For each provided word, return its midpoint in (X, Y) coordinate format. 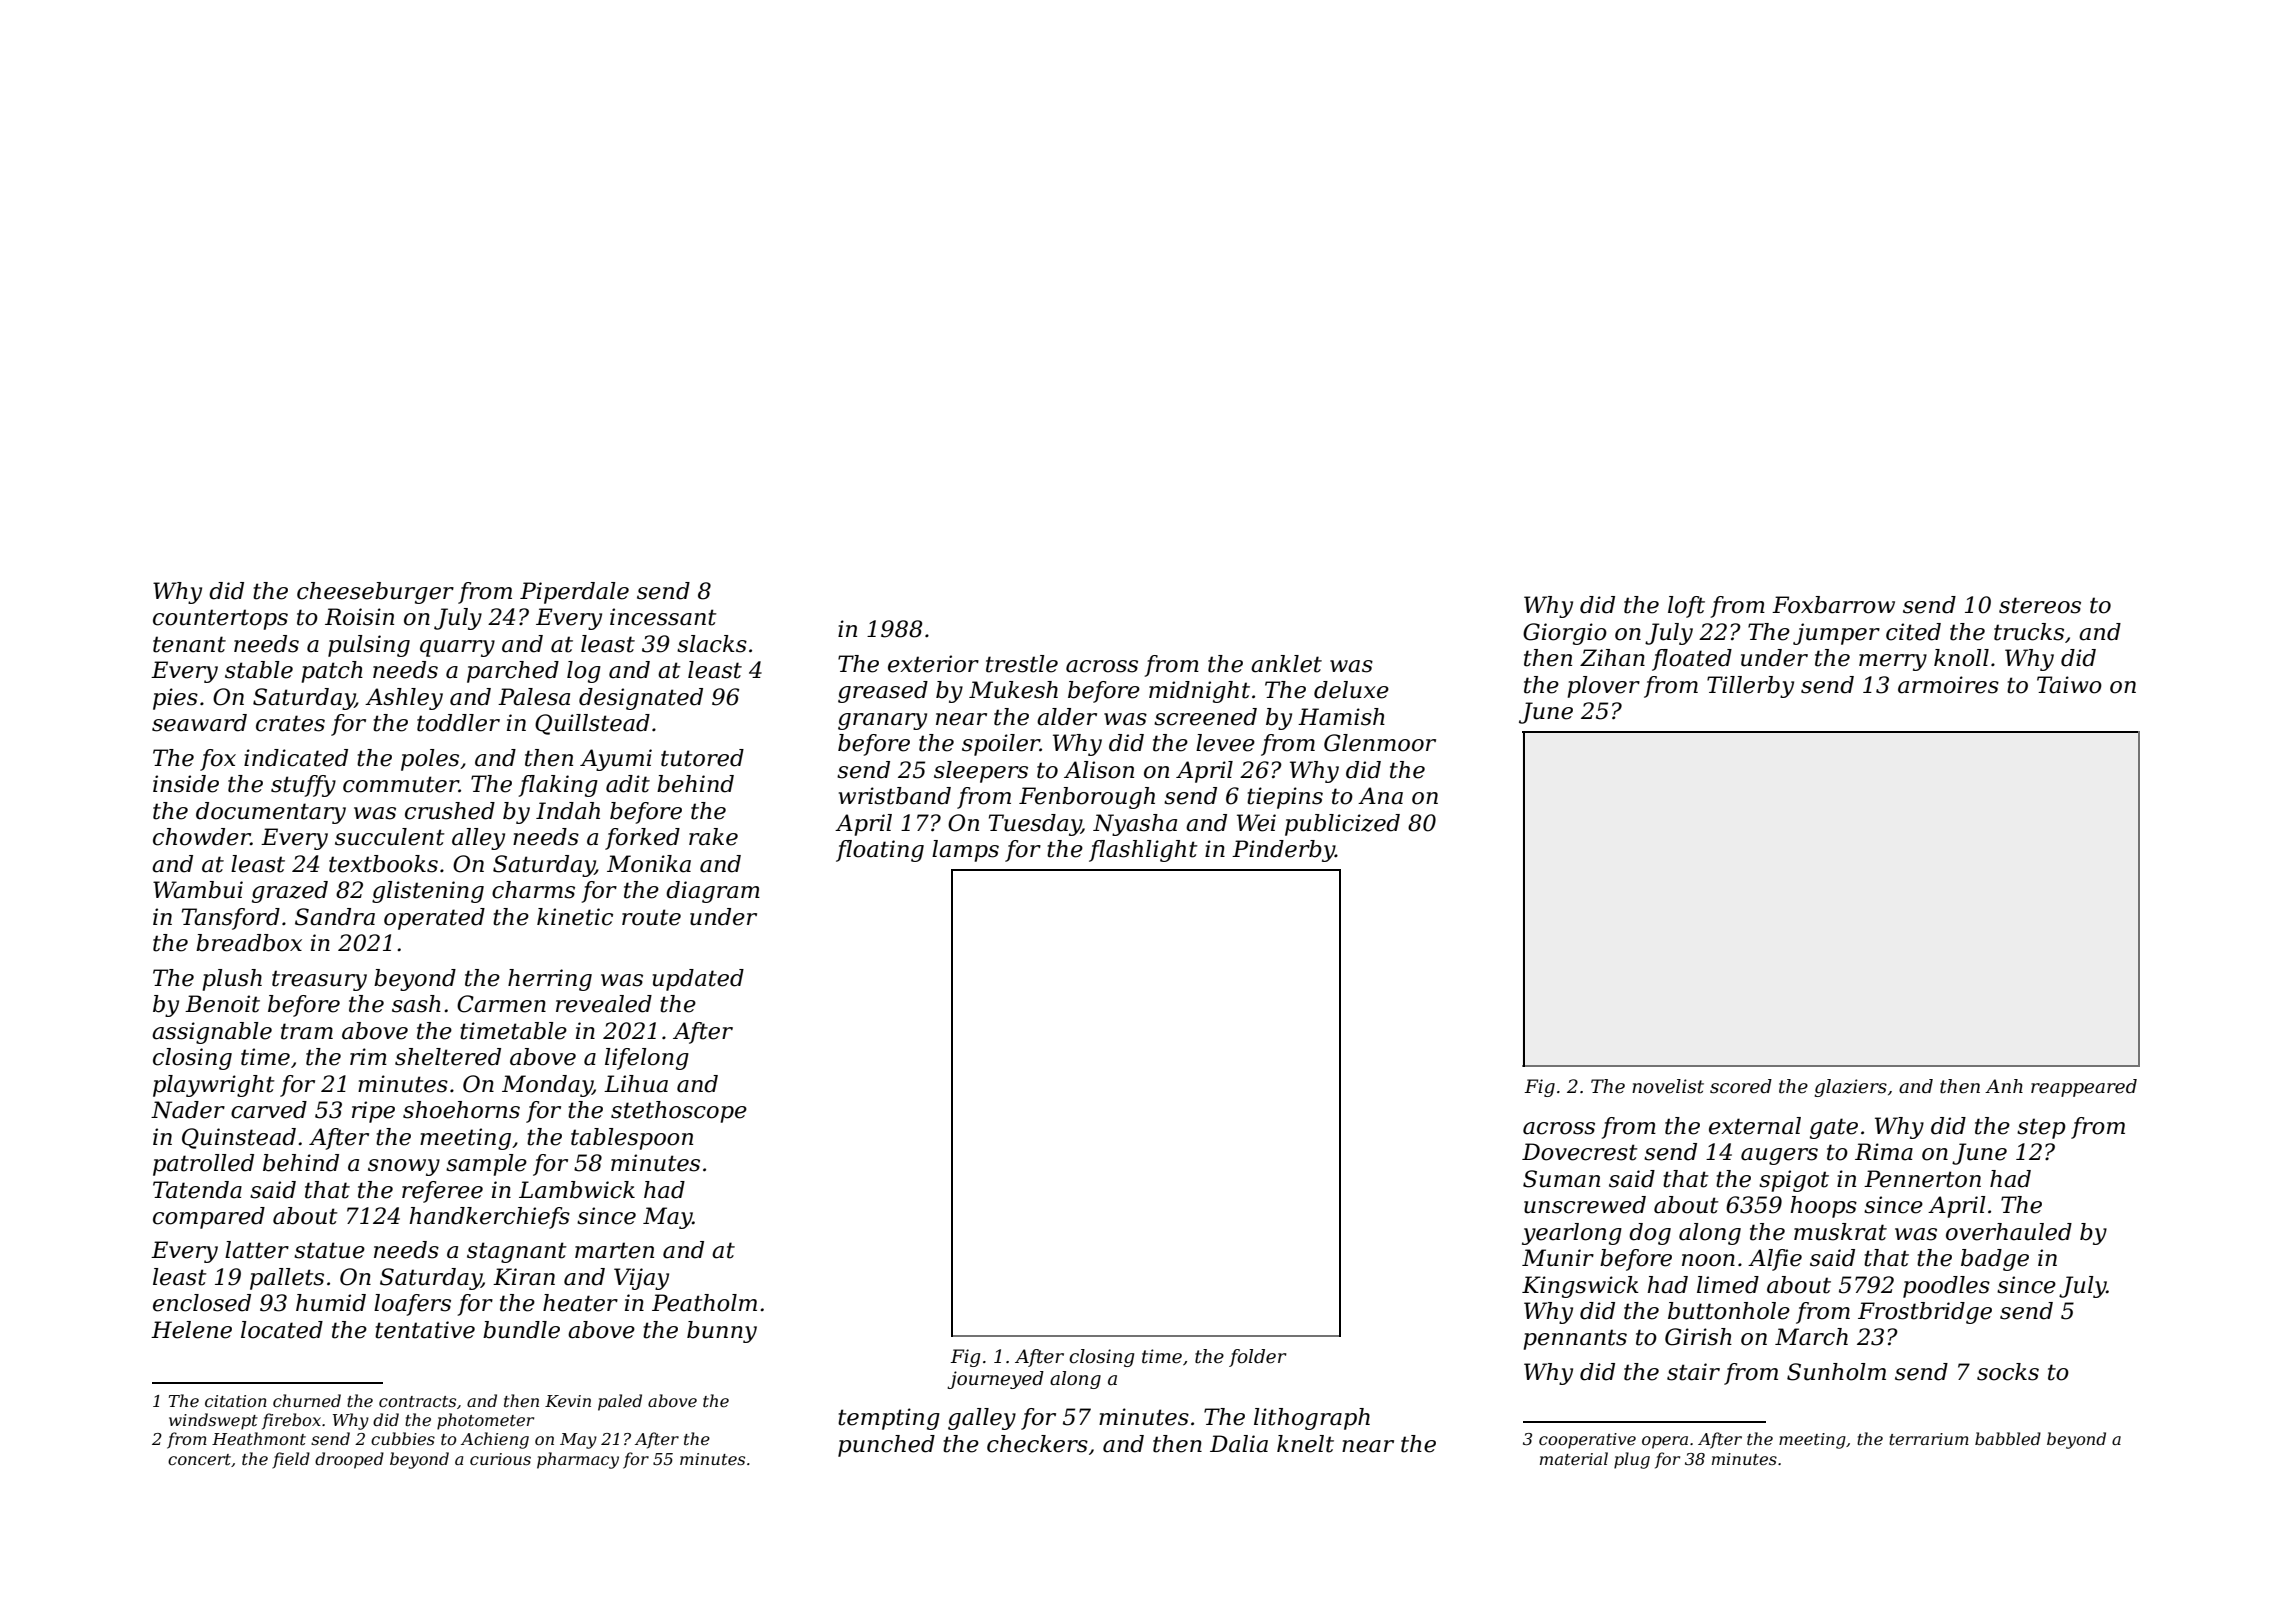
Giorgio (1565, 634)
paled (620, 1402)
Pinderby (1283, 851)
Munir (1558, 1258)
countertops (220, 619)
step (2041, 1128)
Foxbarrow (1833, 605)
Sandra (335, 917)
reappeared (2084, 1088)
